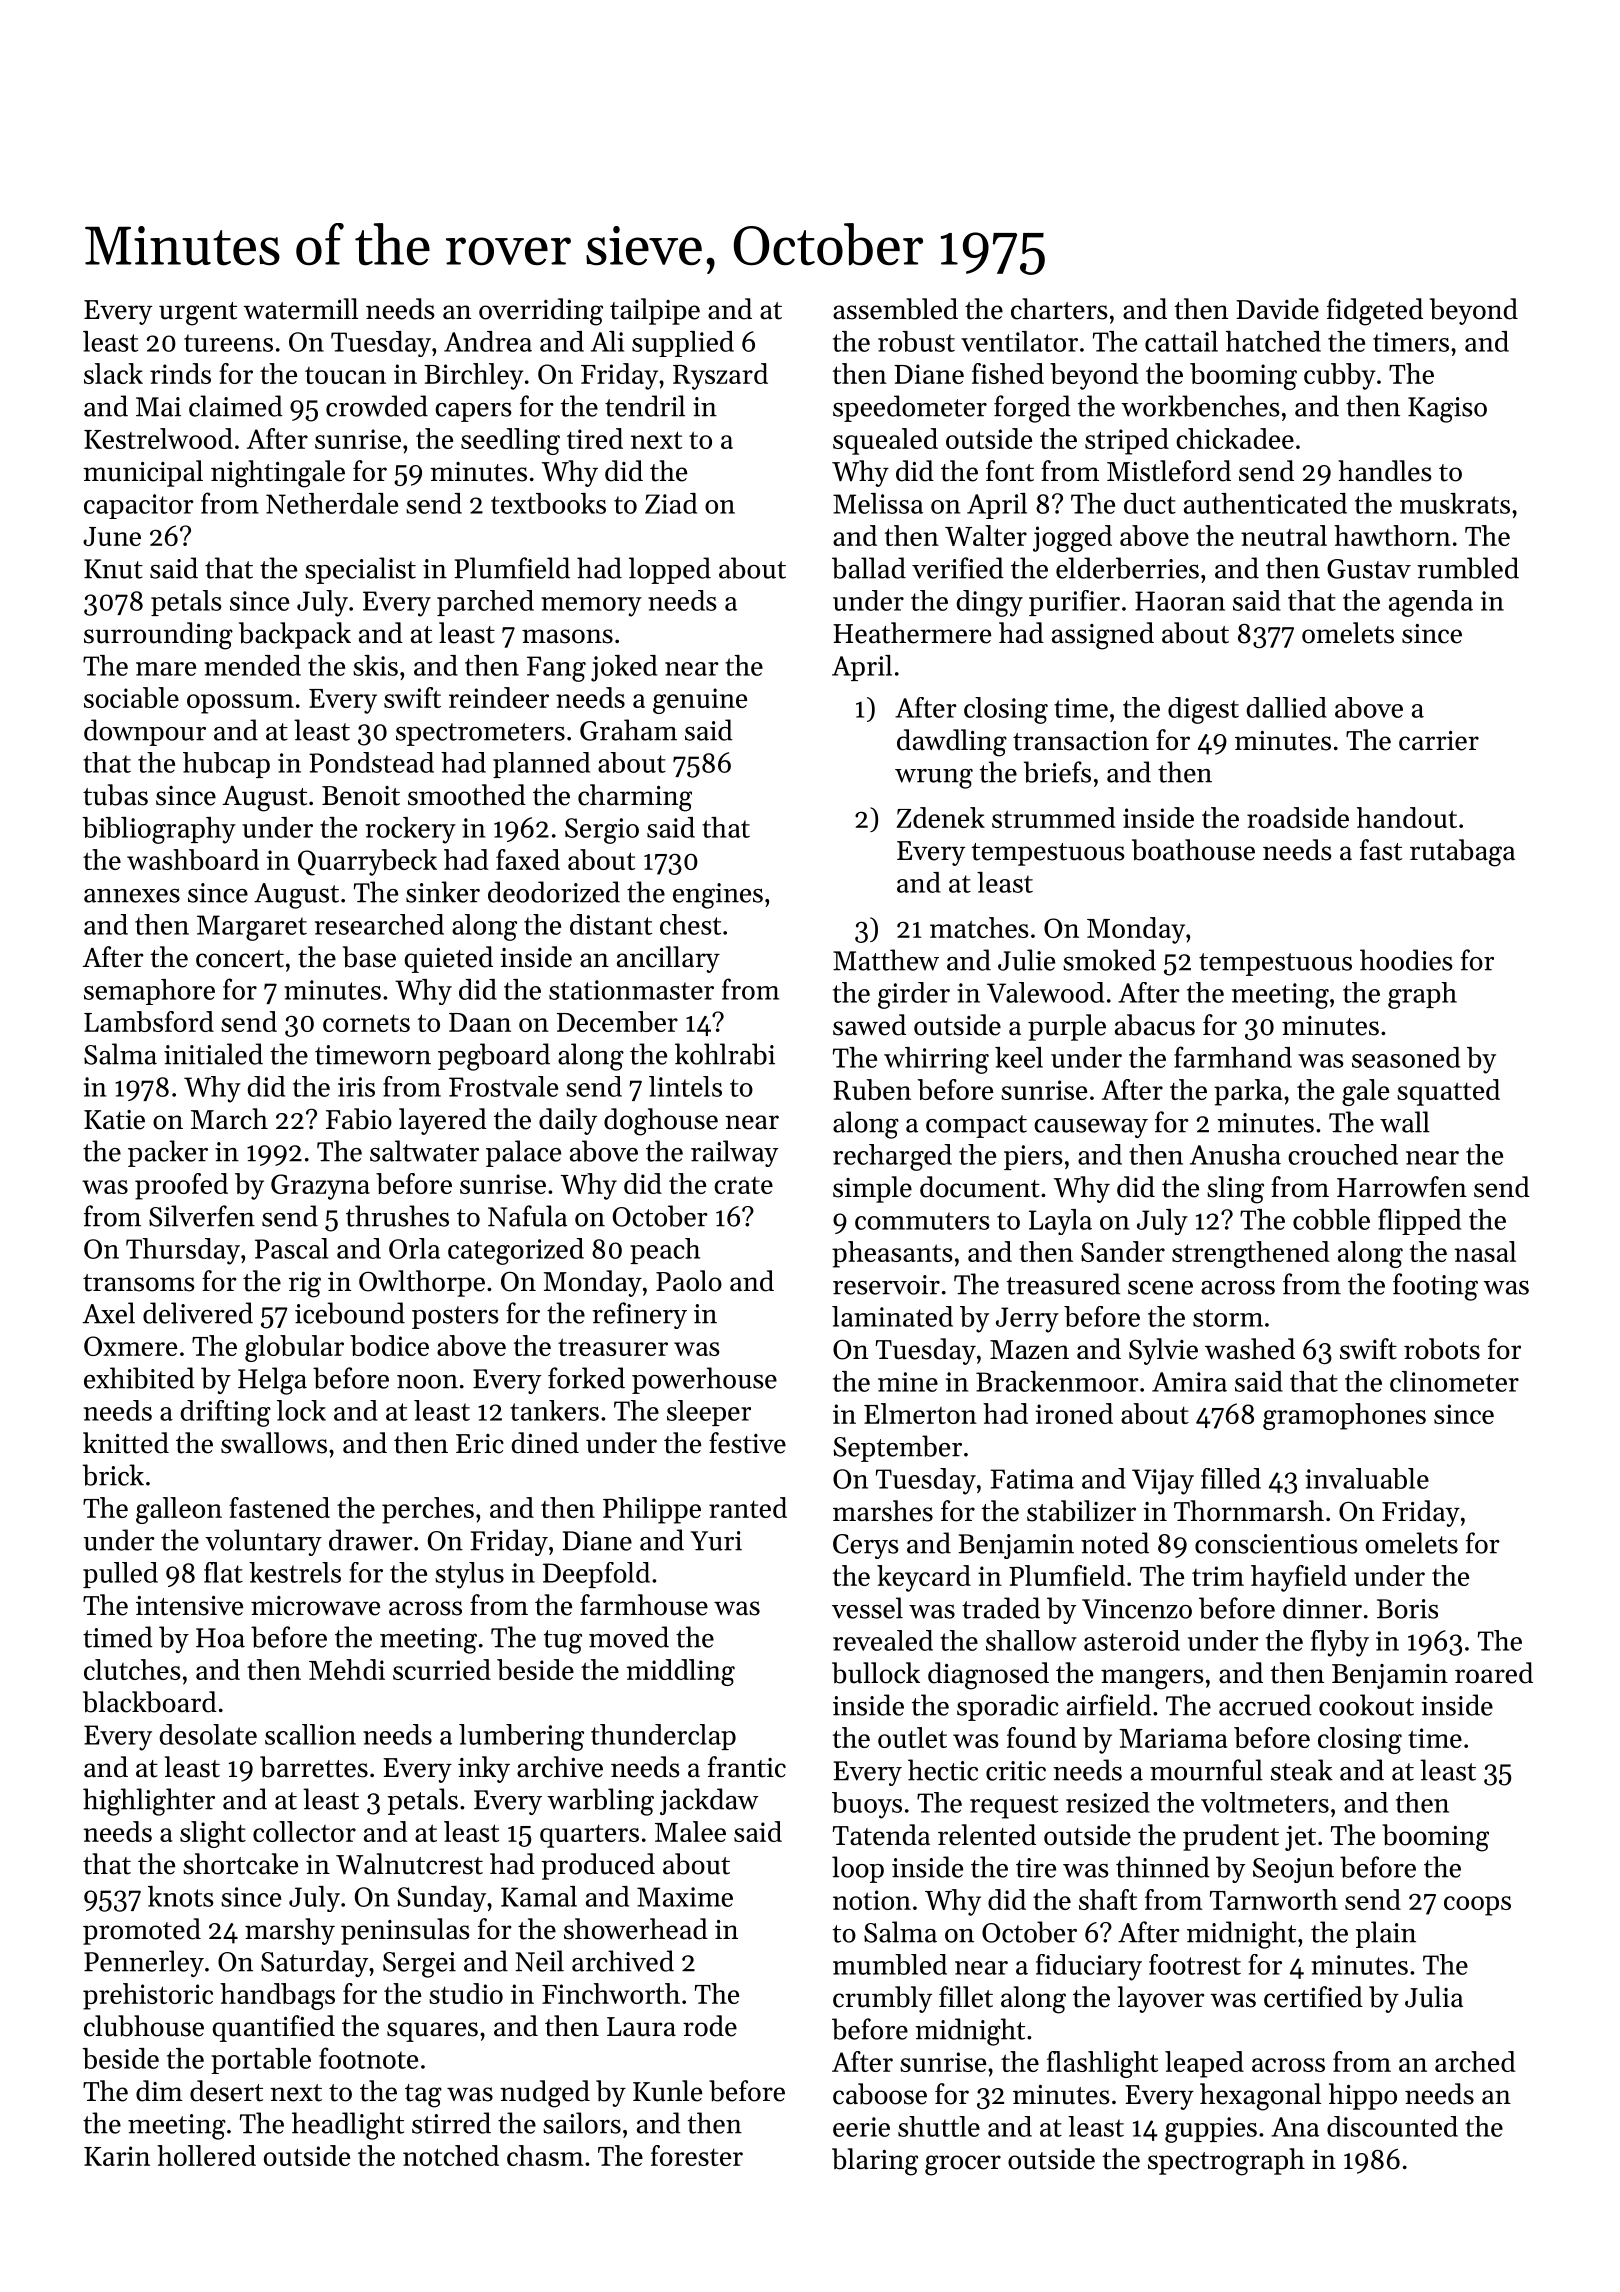 Image resolution: width=1620 pixels, height=2292 pixels. What do you see at coordinates (112, 536) in the image?
I see `June` at bounding box center [112, 536].
